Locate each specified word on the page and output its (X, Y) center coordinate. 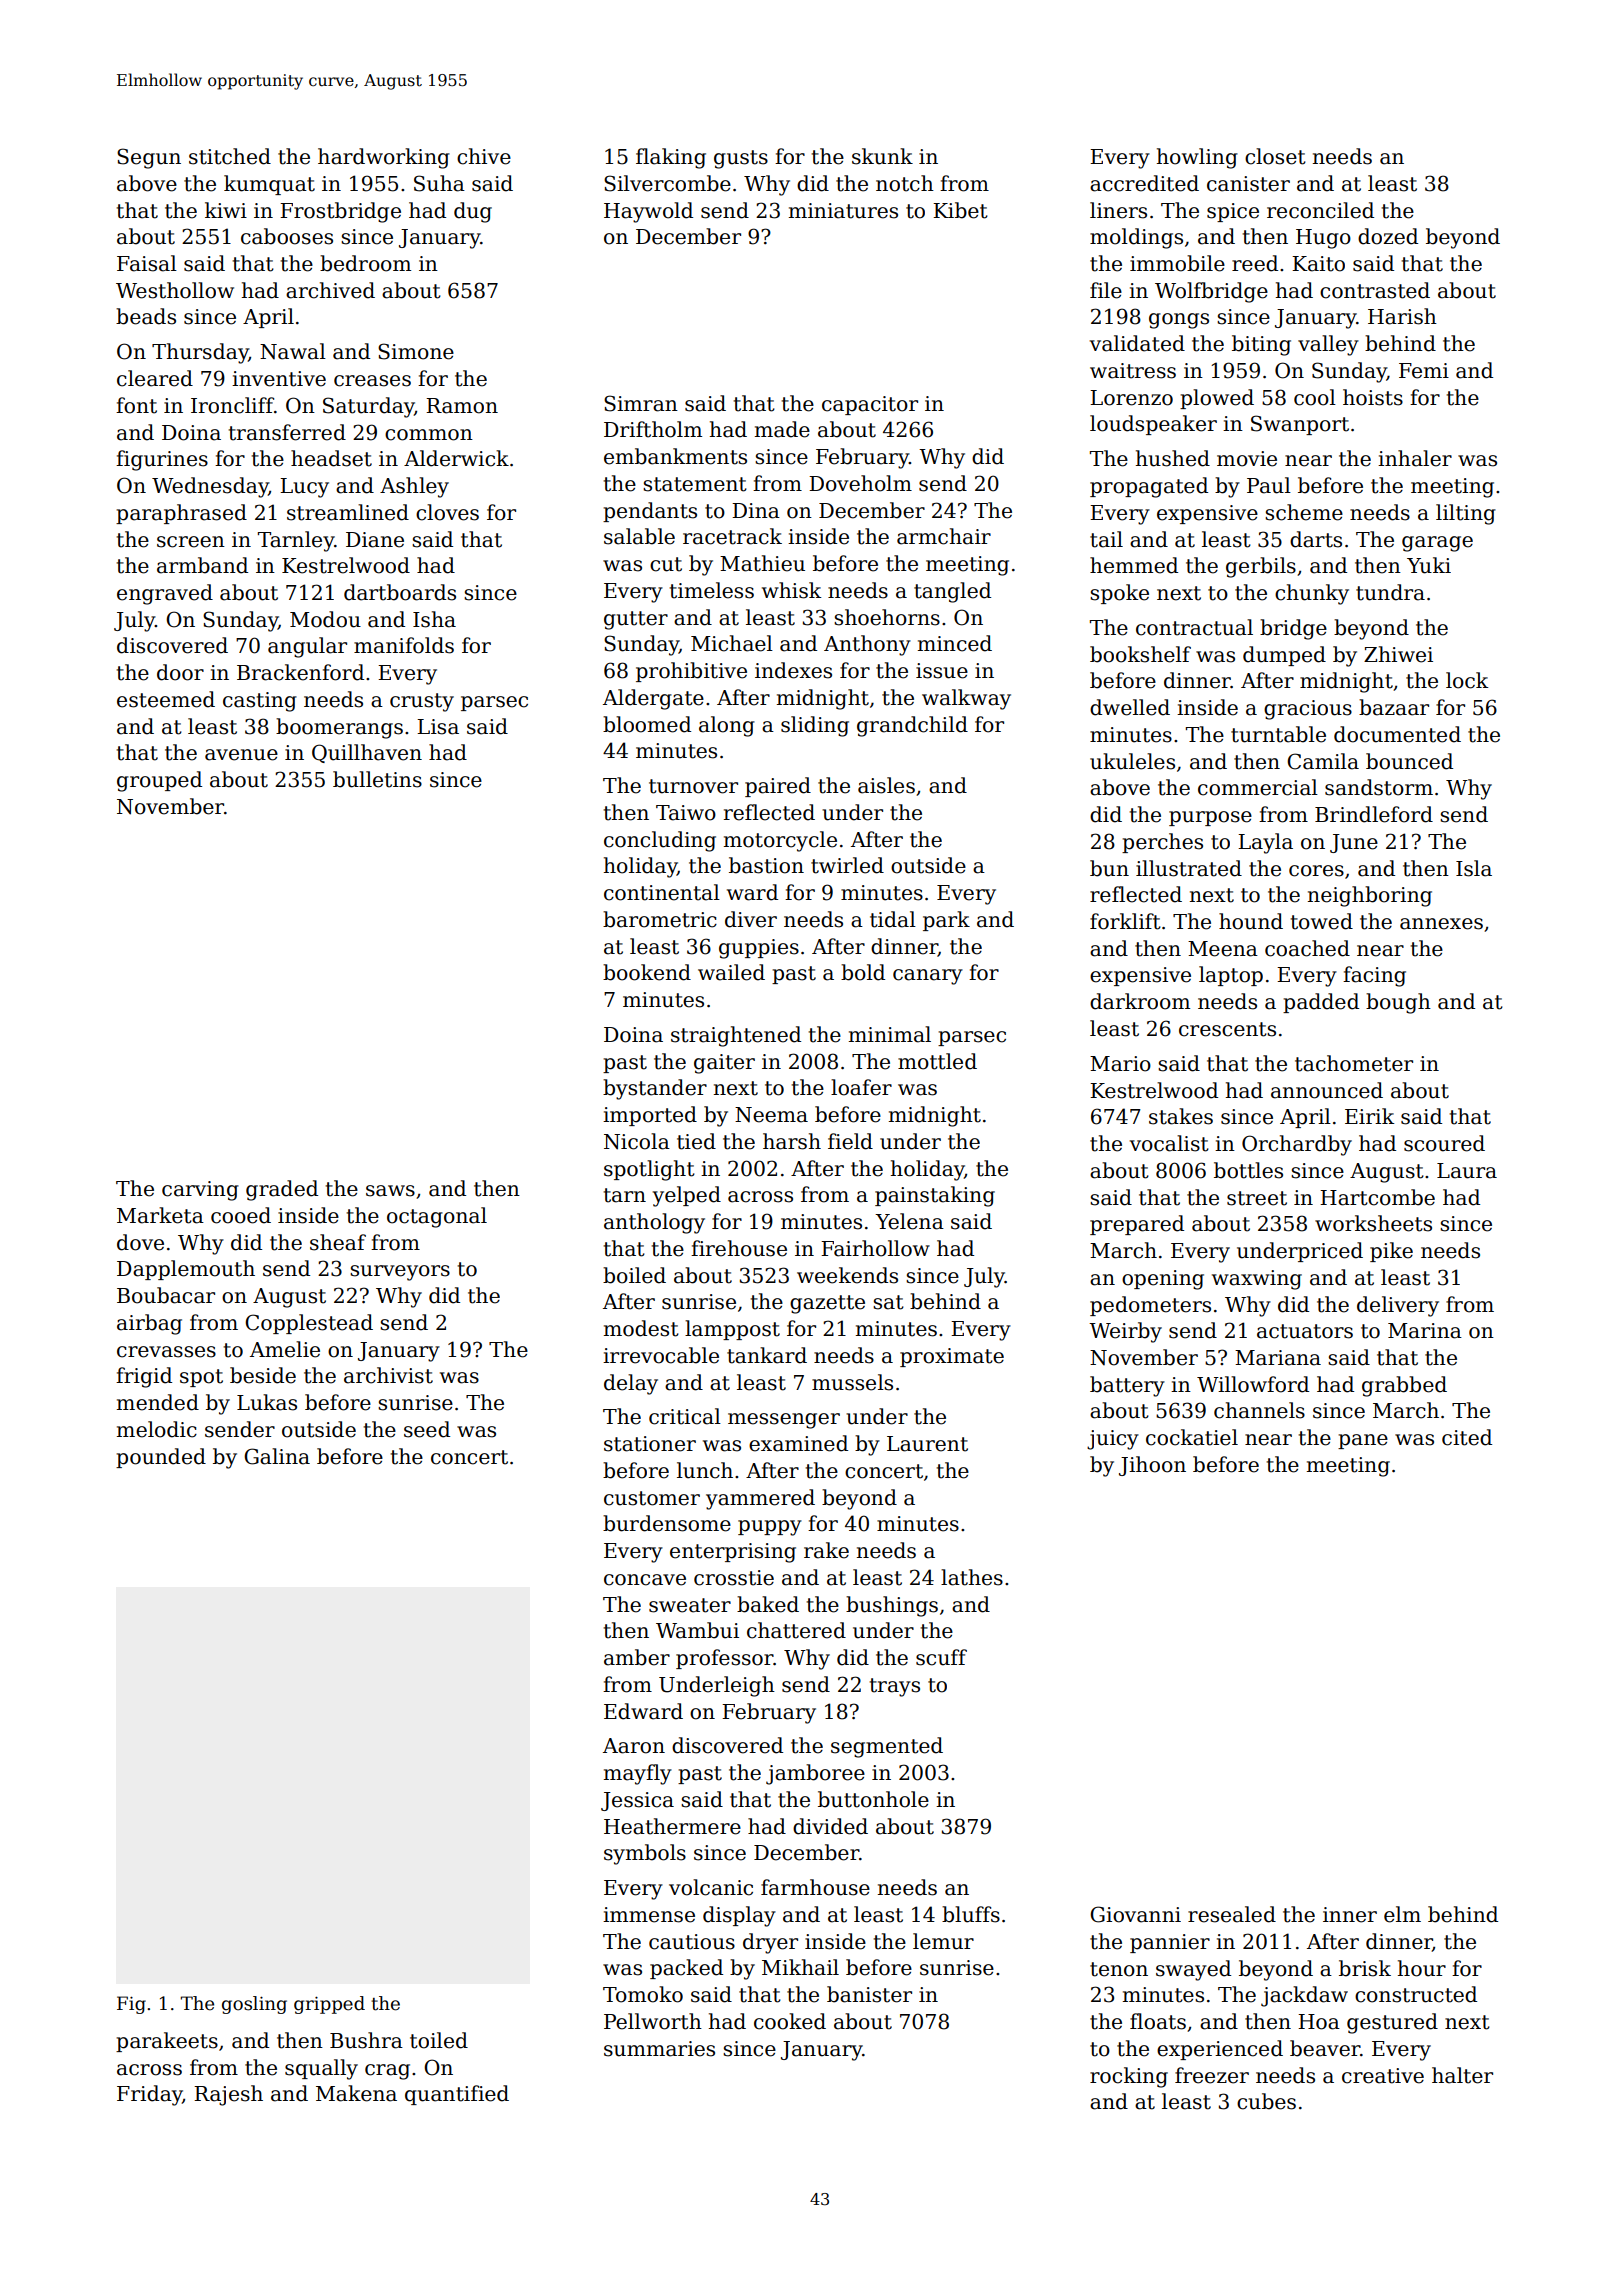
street (1257, 1198)
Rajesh (228, 2095)
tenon (1119, 1969)
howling (1197, 158)
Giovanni (1135, 1914)
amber (637, 1657)
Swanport (1300, 425)
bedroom (365, 263)
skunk (882, 156)
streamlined (348, 512)
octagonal (437, 1217)
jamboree (815, 1774)
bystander (655, 1089)
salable (639, 536)
